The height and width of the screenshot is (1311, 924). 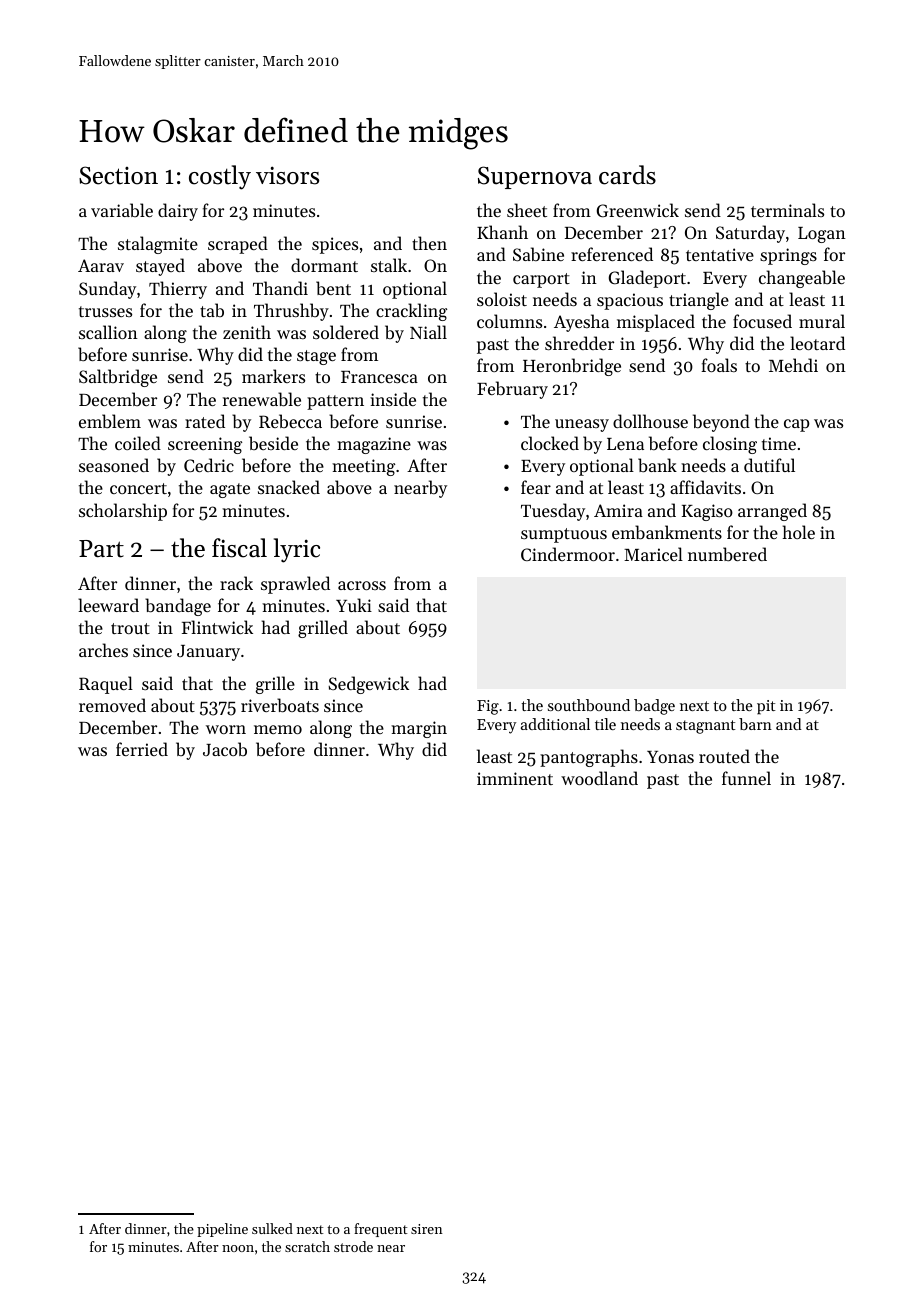 I want to click on Jacob, so click(x=225, y=749).
